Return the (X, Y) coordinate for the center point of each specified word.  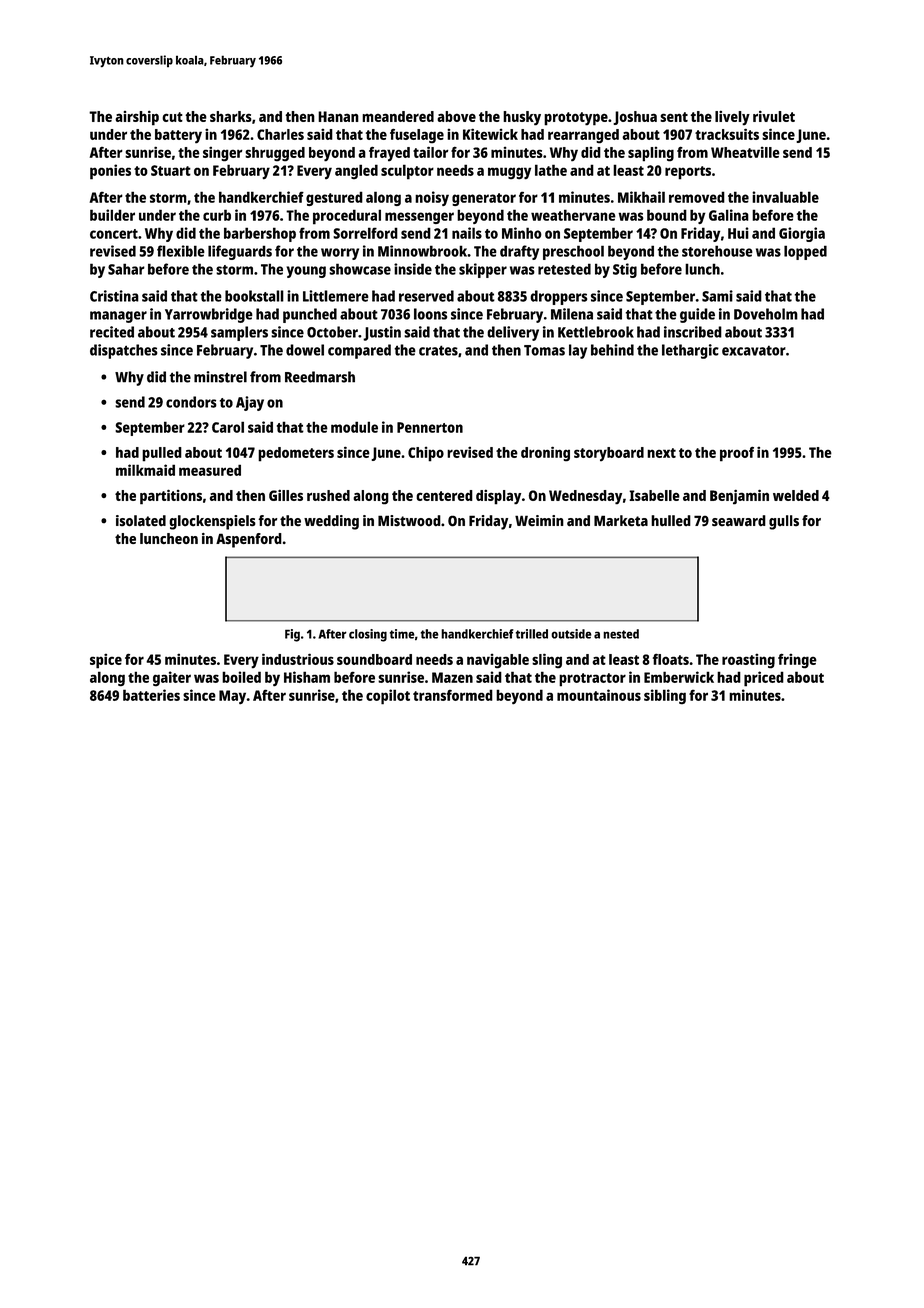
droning (545, 453)
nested (621, 634)
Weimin (539, 520)
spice (106, 661)
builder (112, 215)
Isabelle (654, 495)
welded (796, 495)
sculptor (407, 172)
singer (222, 153)
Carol (228, 427)
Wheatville (745, 152)
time (402, 634)
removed (697, 197)
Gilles (286, 495)
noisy (432, 198)
